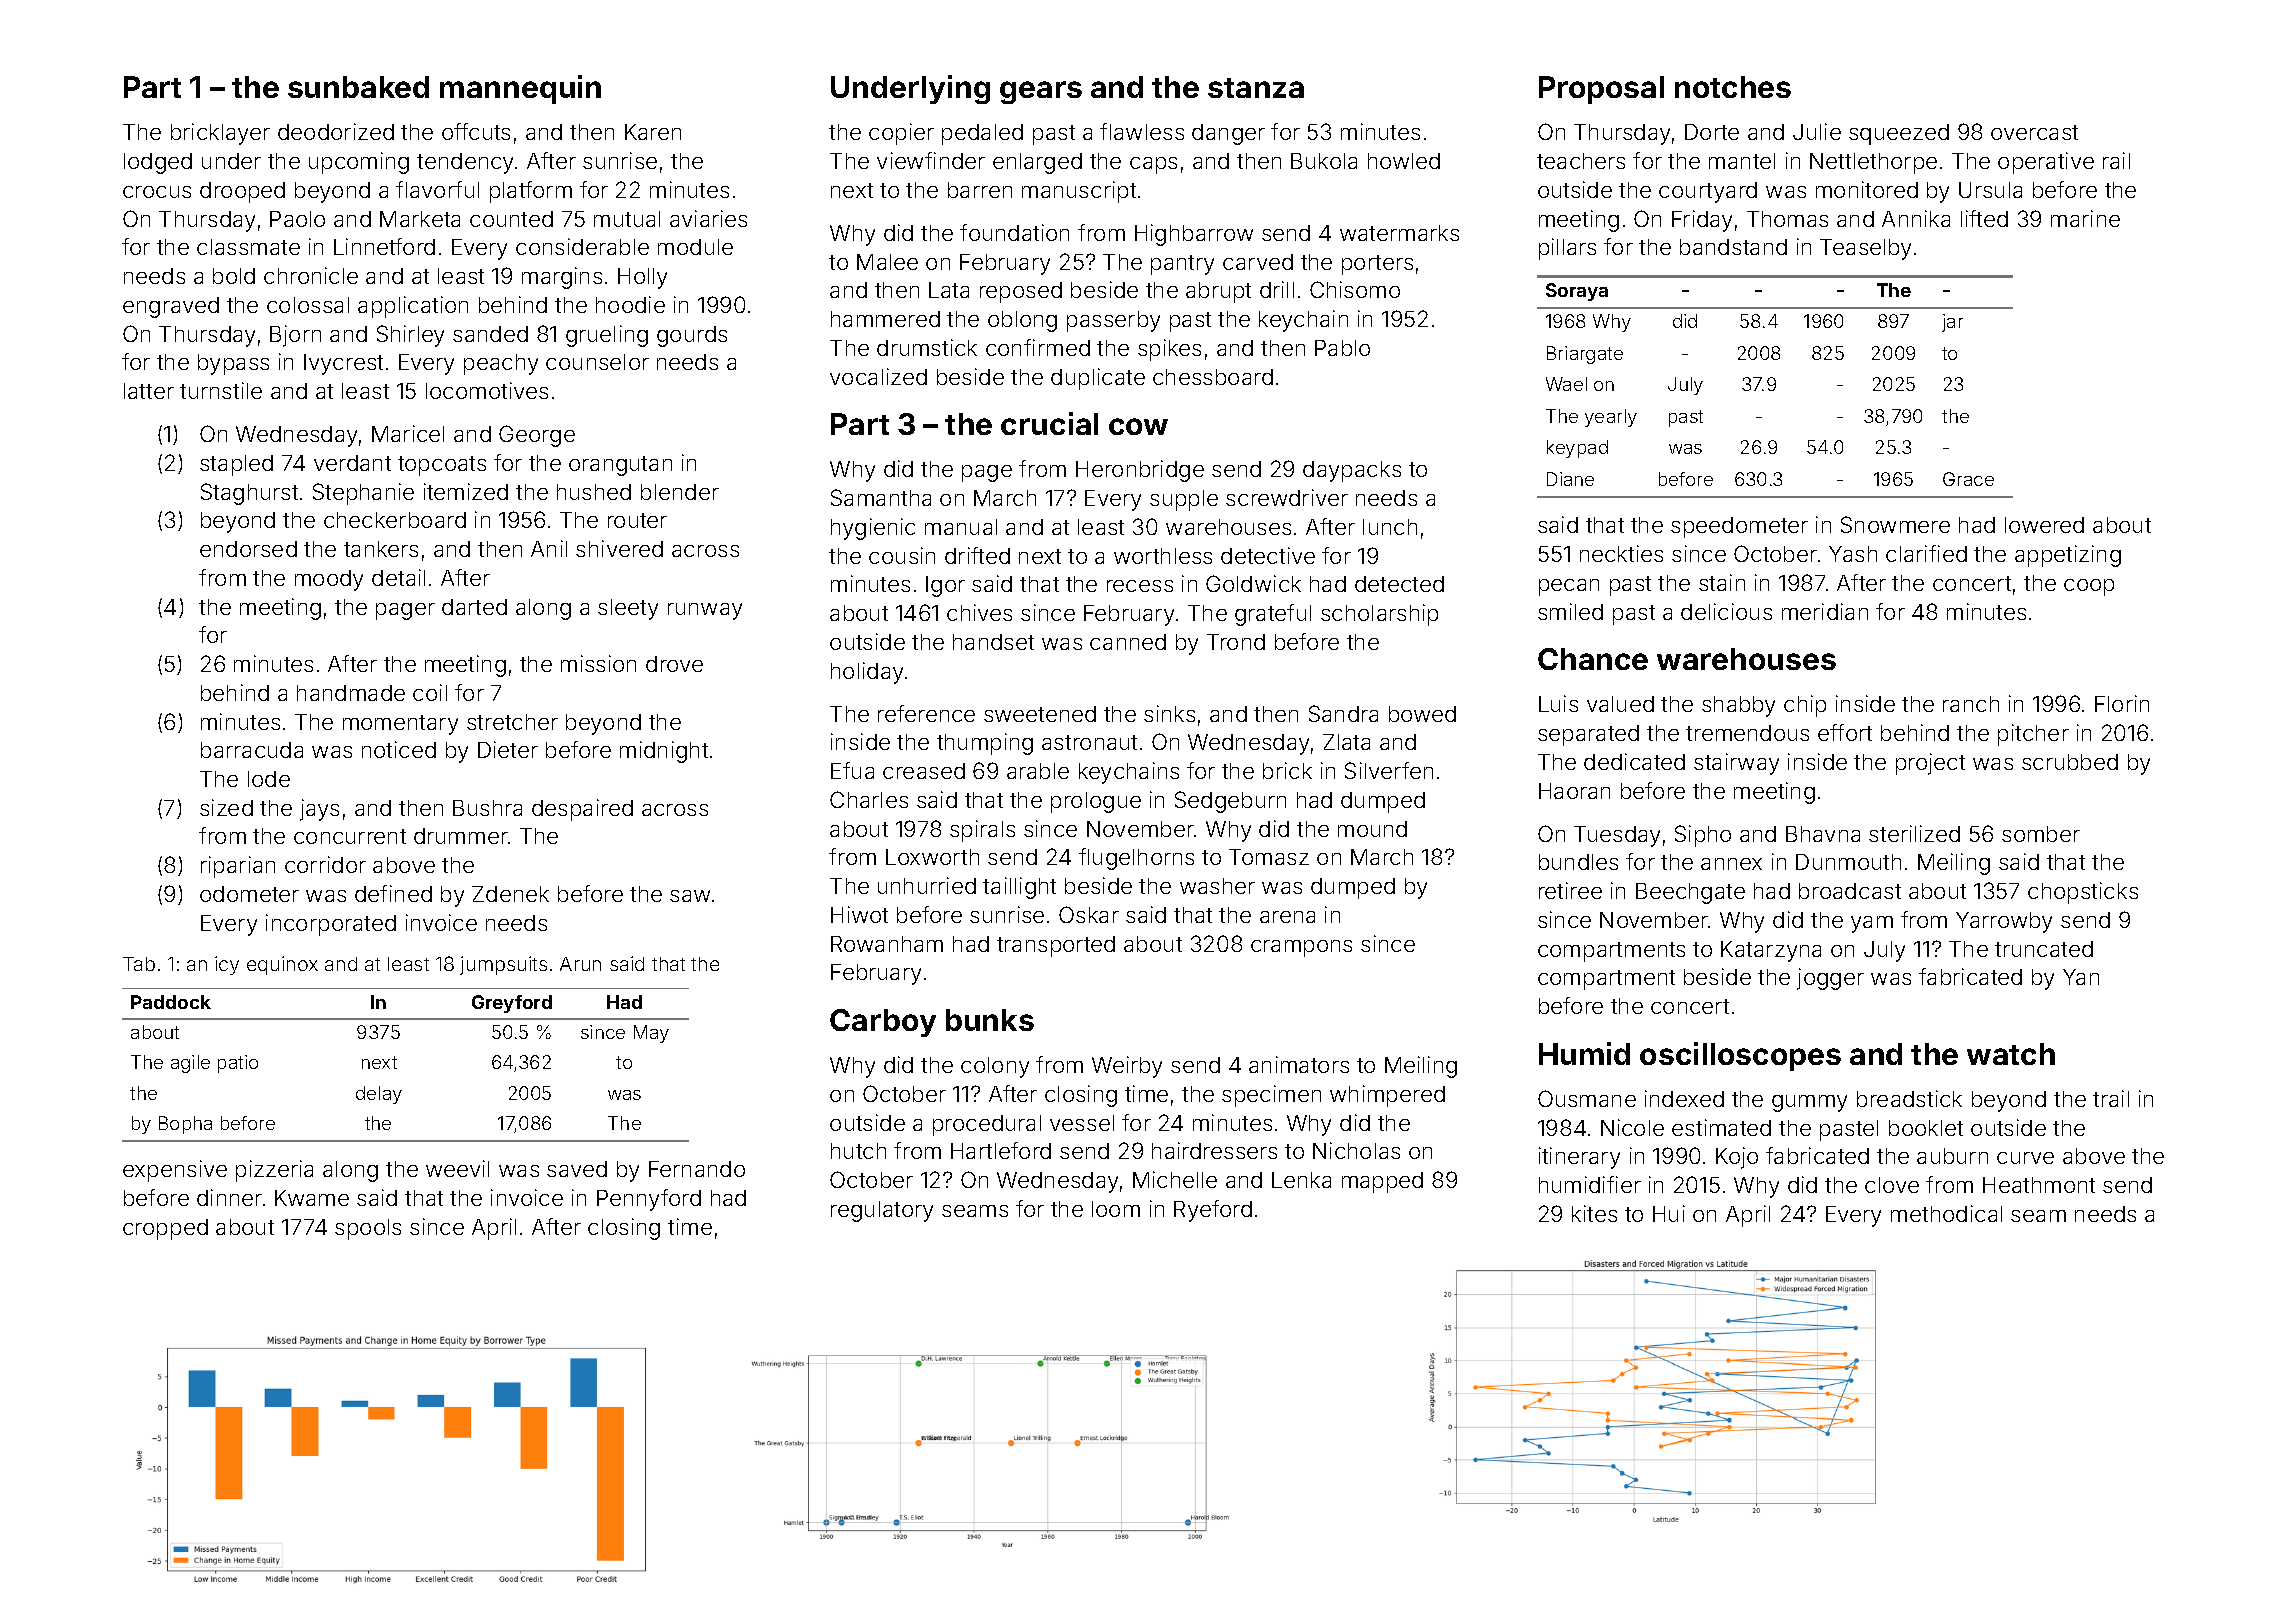 Image resolution: width=2292 pixels, height=1620 pixels. Describe the element at coordinates (649, 1200) in the page. I see `Pennyford` at that location.
